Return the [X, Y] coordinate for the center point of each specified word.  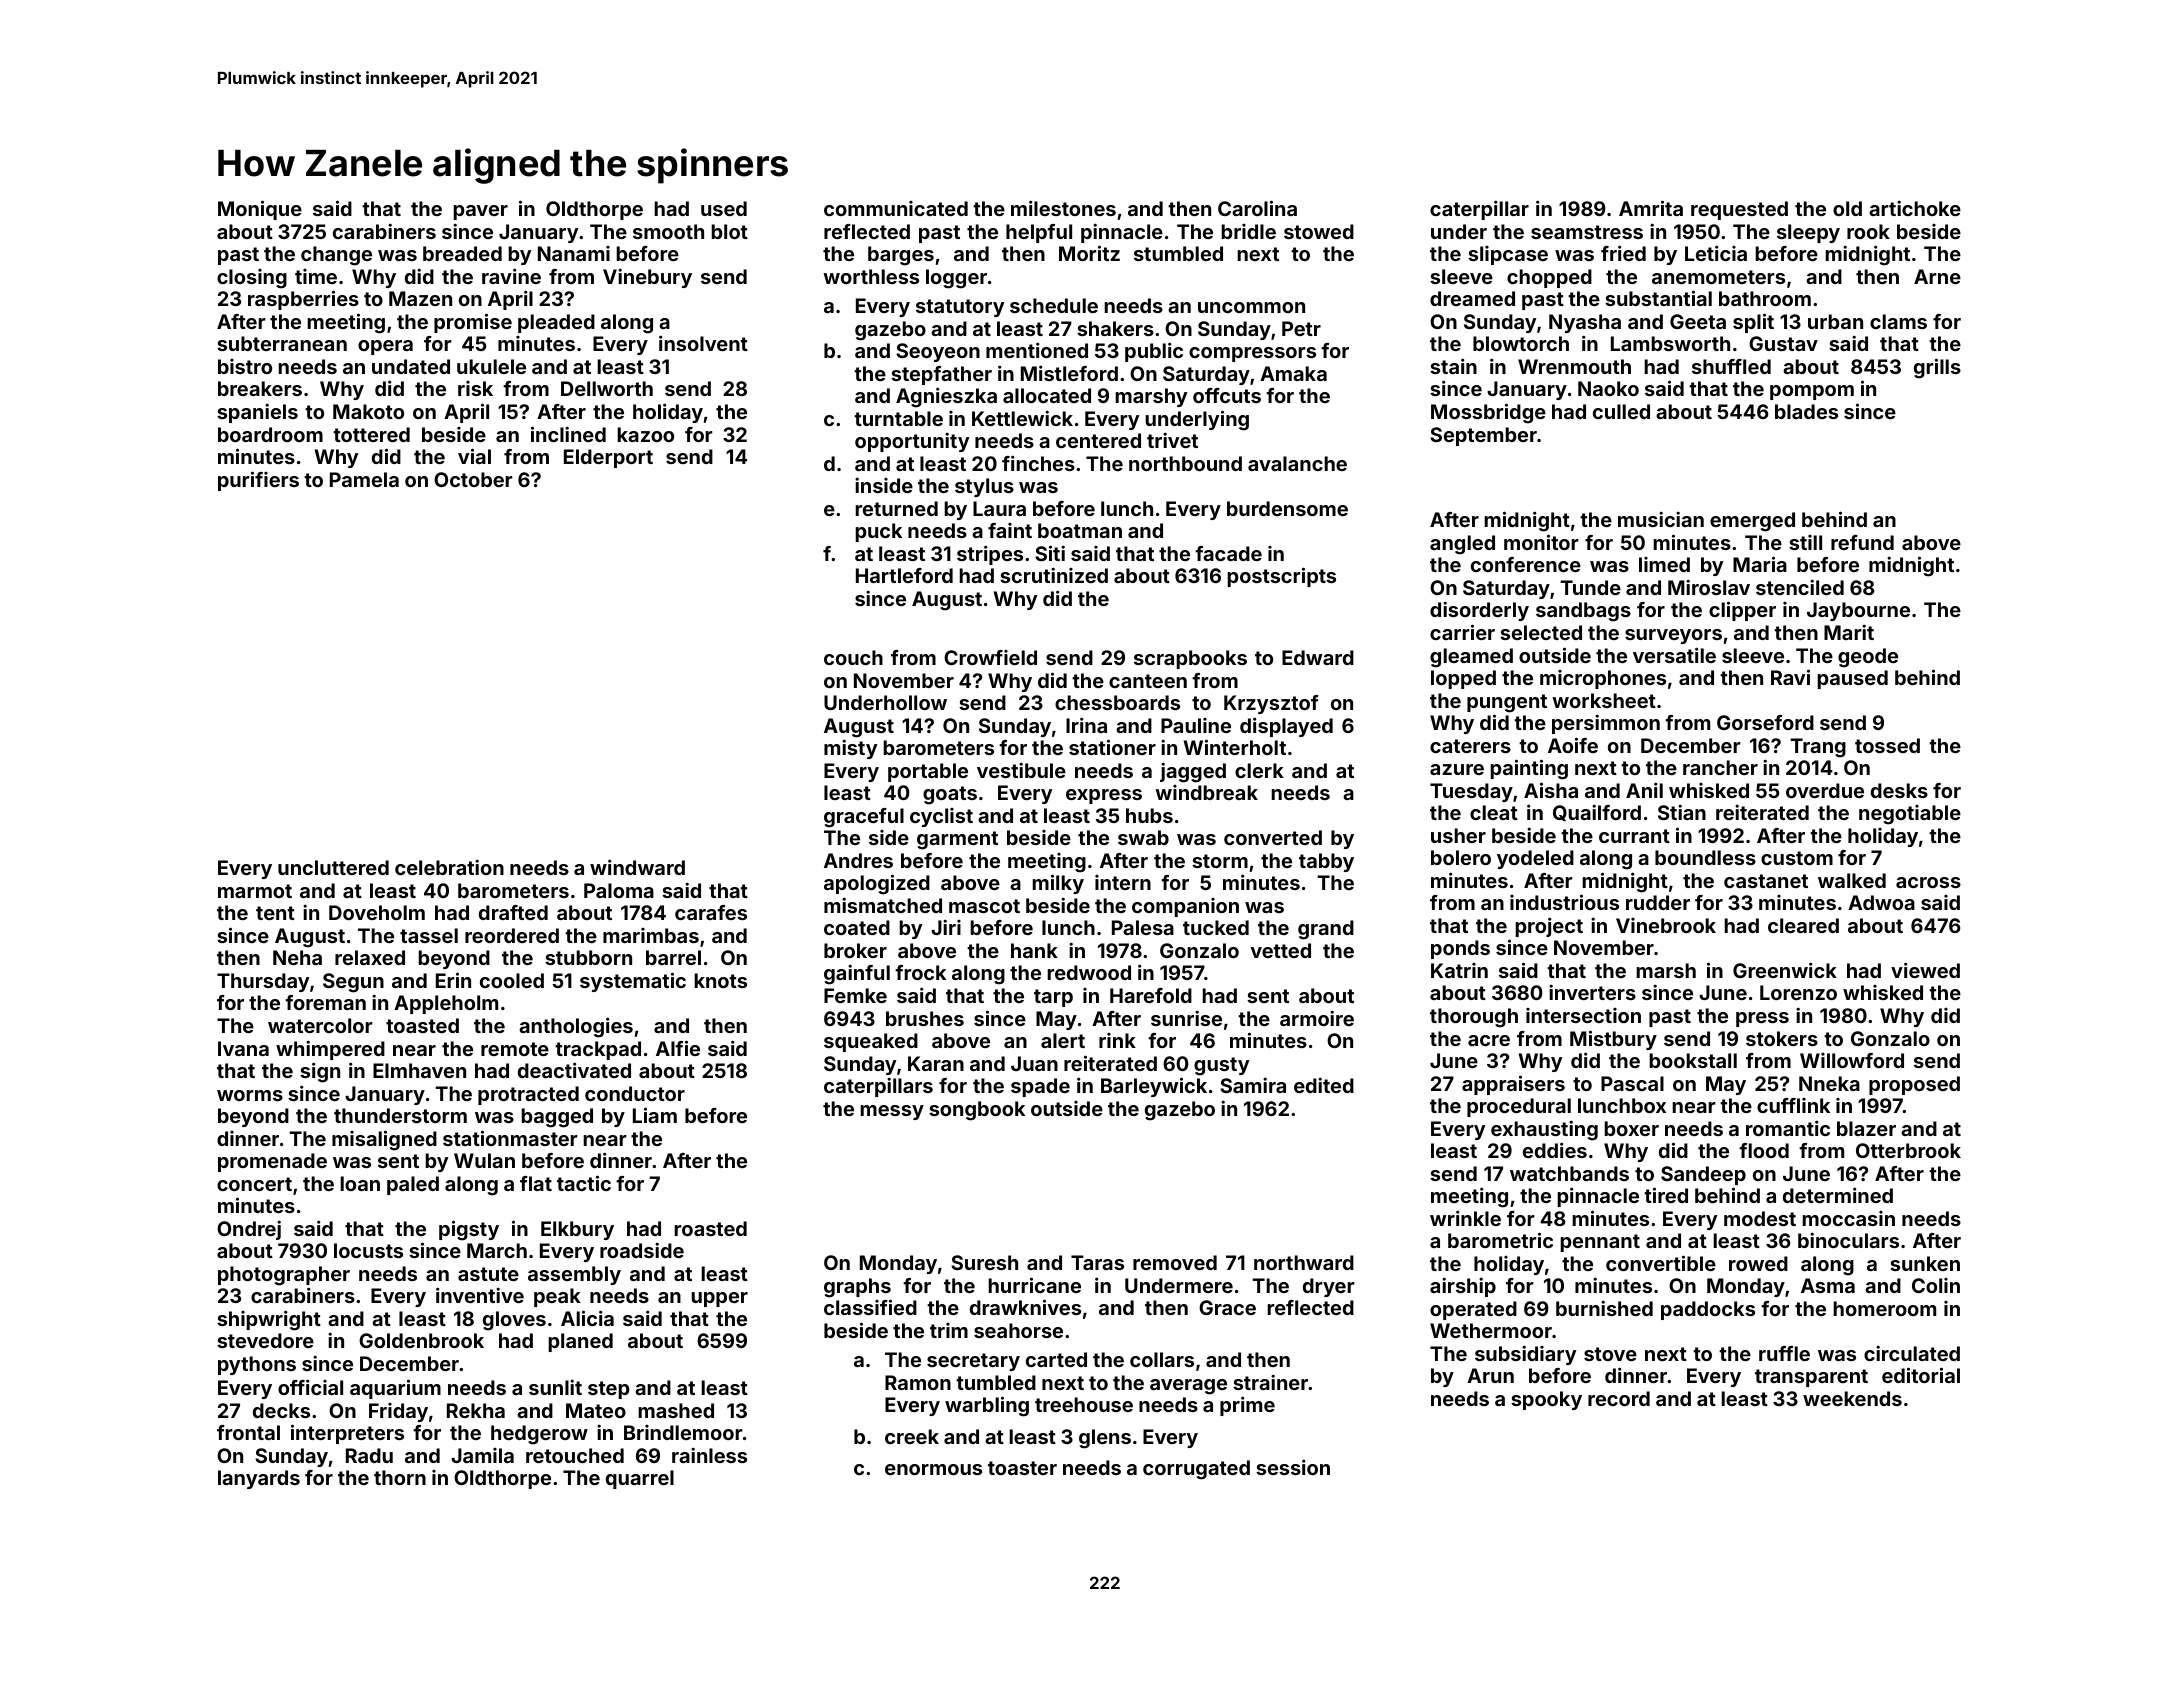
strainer [1270, 1382]
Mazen [420, 298]
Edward [1318, 657]
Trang [1818, 748]
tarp [1053, 998]
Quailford [1597, 812]
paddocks [1708, 1310]
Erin [453, 980]
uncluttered [333, 867]
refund [1862, 542]
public [1154, 352]
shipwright [269, 1320]
